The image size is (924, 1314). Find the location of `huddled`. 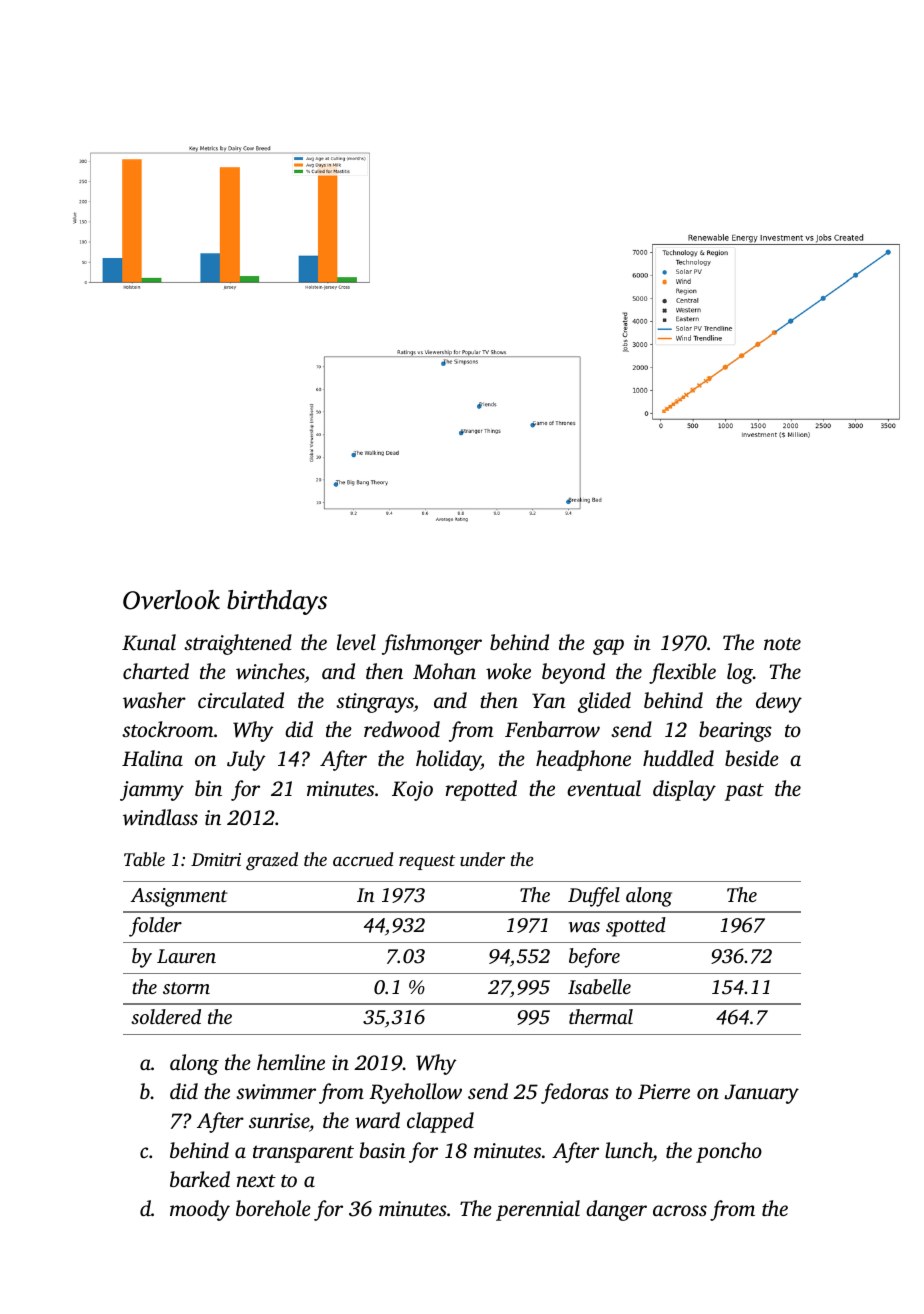

huddled is located at coordinates (678, 758).
